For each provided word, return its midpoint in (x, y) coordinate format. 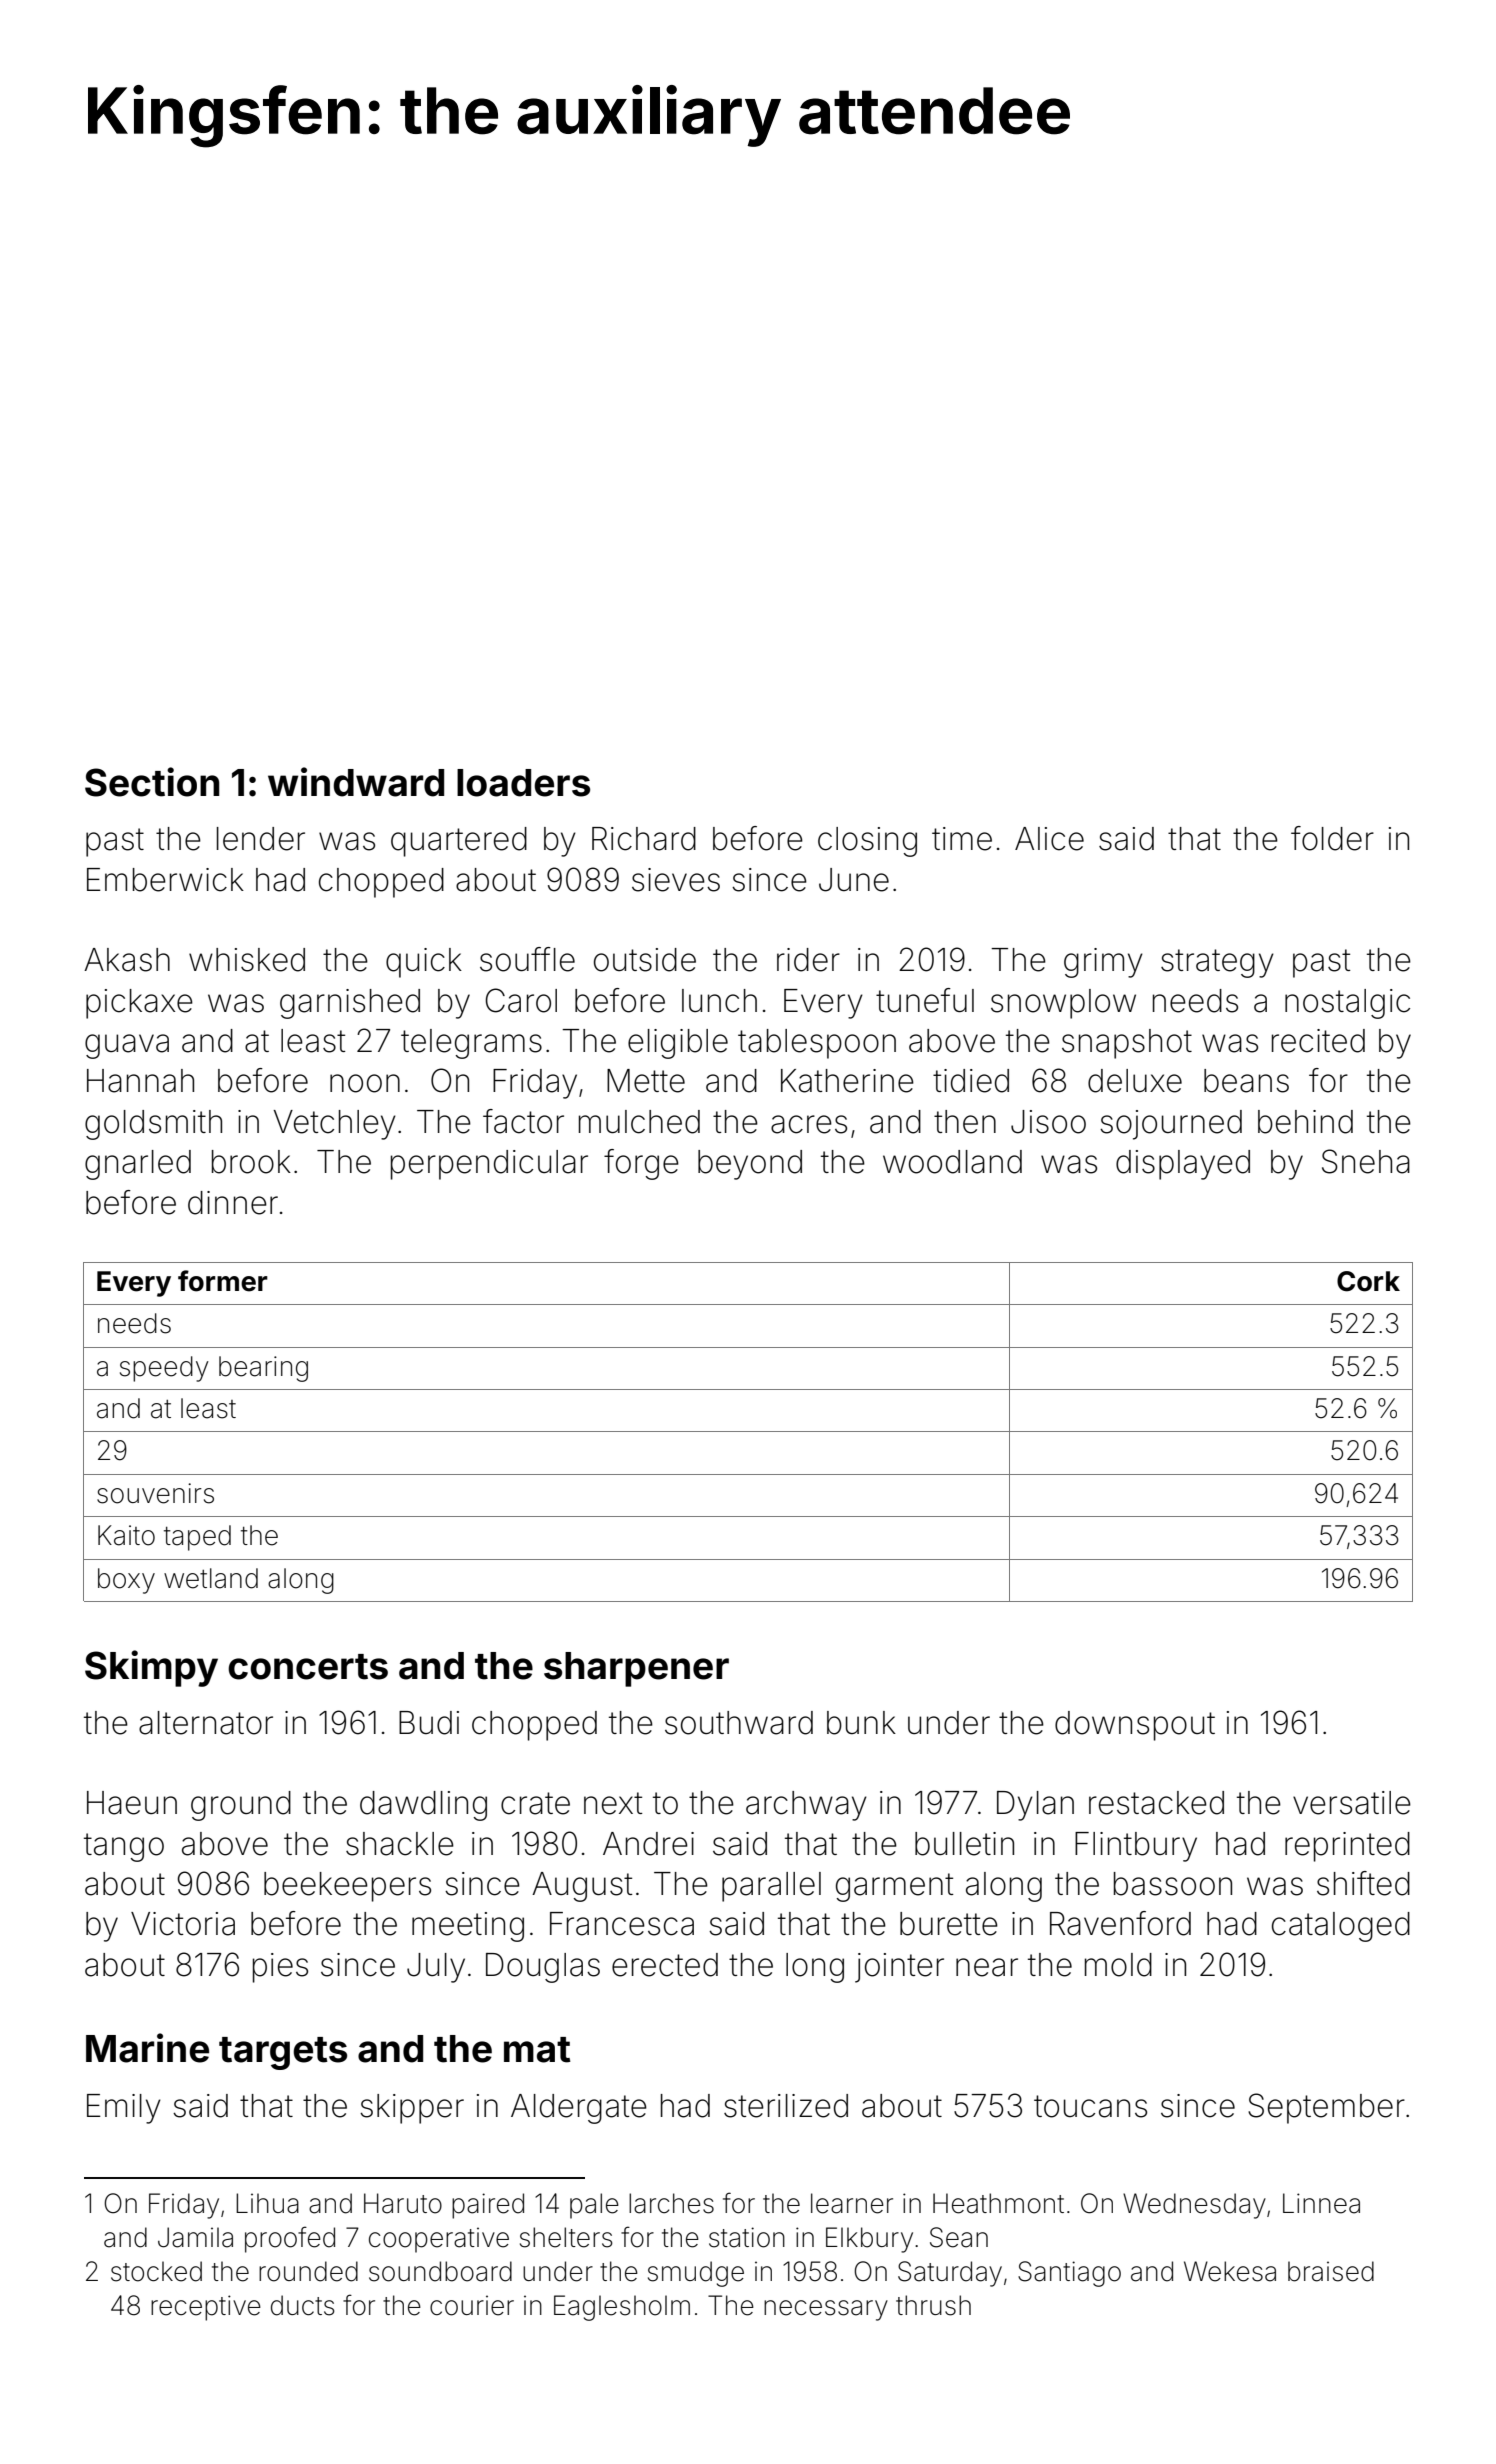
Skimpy (151, 1668)
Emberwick (165, 880)
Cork (1368, 1281)
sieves (676, 880)
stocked (156, 2271)
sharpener (636, 1669)
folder (1332, 838)
